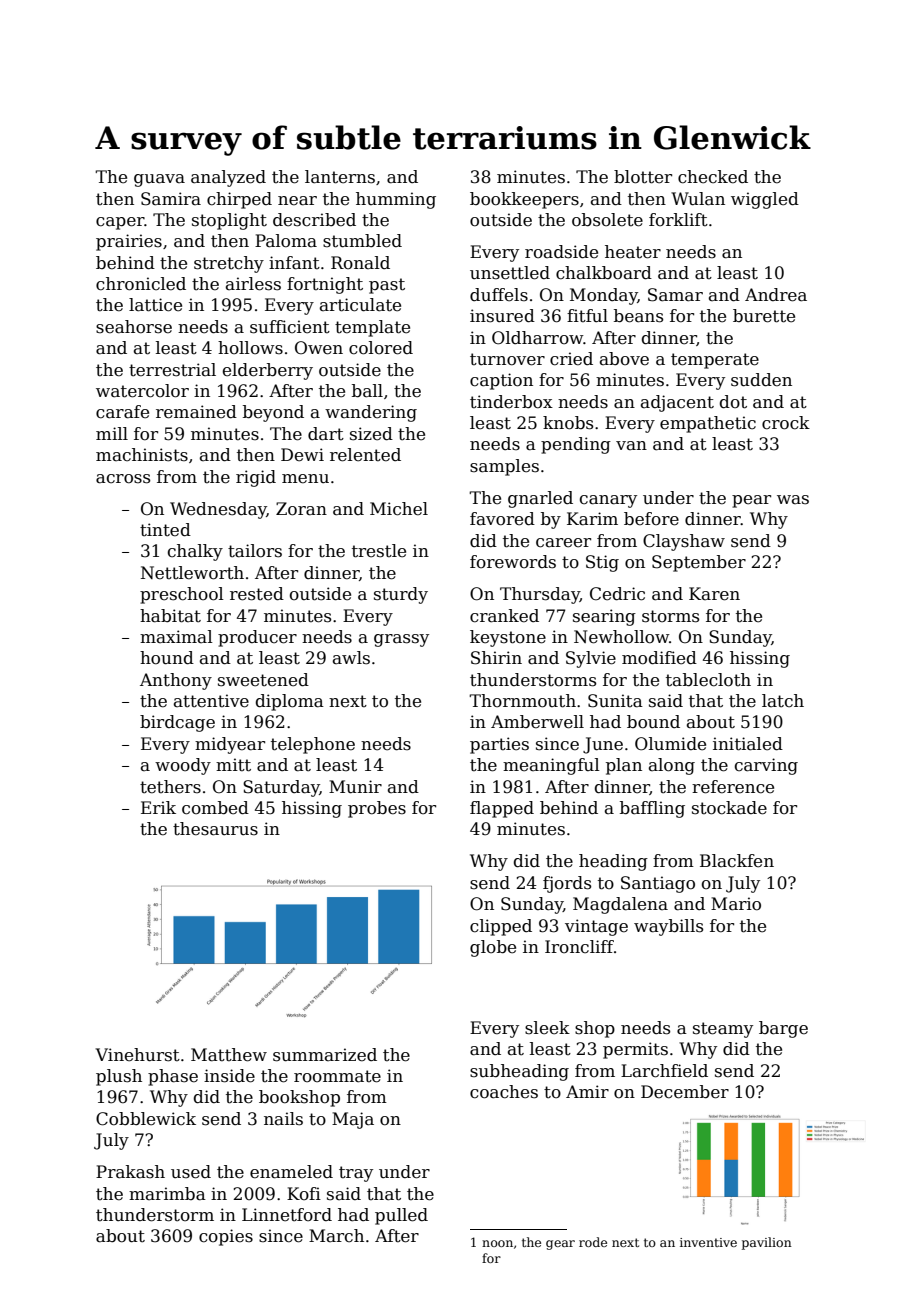 The image size is (908, 1316). Describe the element at coordinates (399, 509) in the image. I see `Michel` at that location.
